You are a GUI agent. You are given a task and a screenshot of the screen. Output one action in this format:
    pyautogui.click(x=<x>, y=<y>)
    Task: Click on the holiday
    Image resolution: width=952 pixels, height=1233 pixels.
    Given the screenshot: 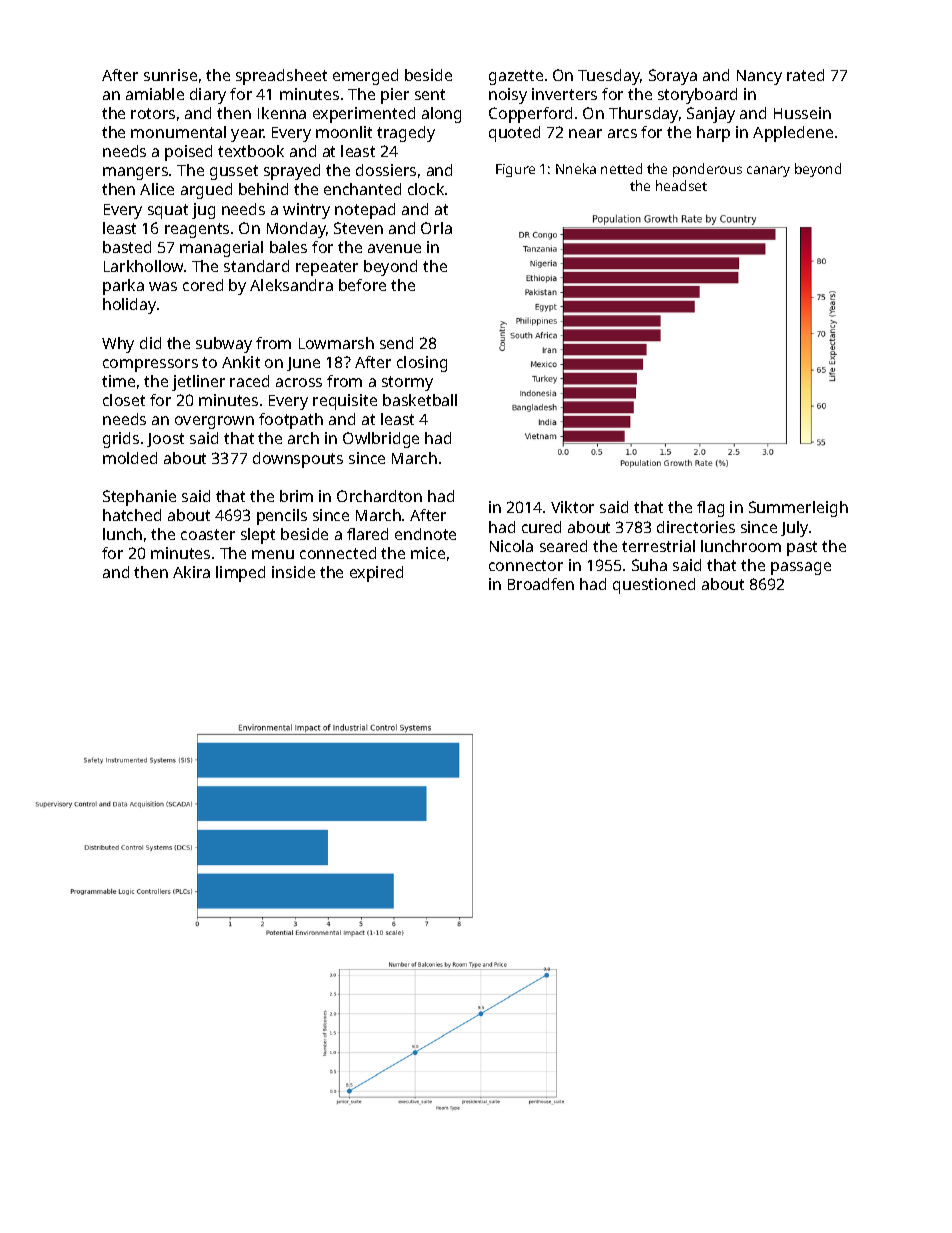 What is the action you would take?
    pyautogui.click(x=129, y=306)
